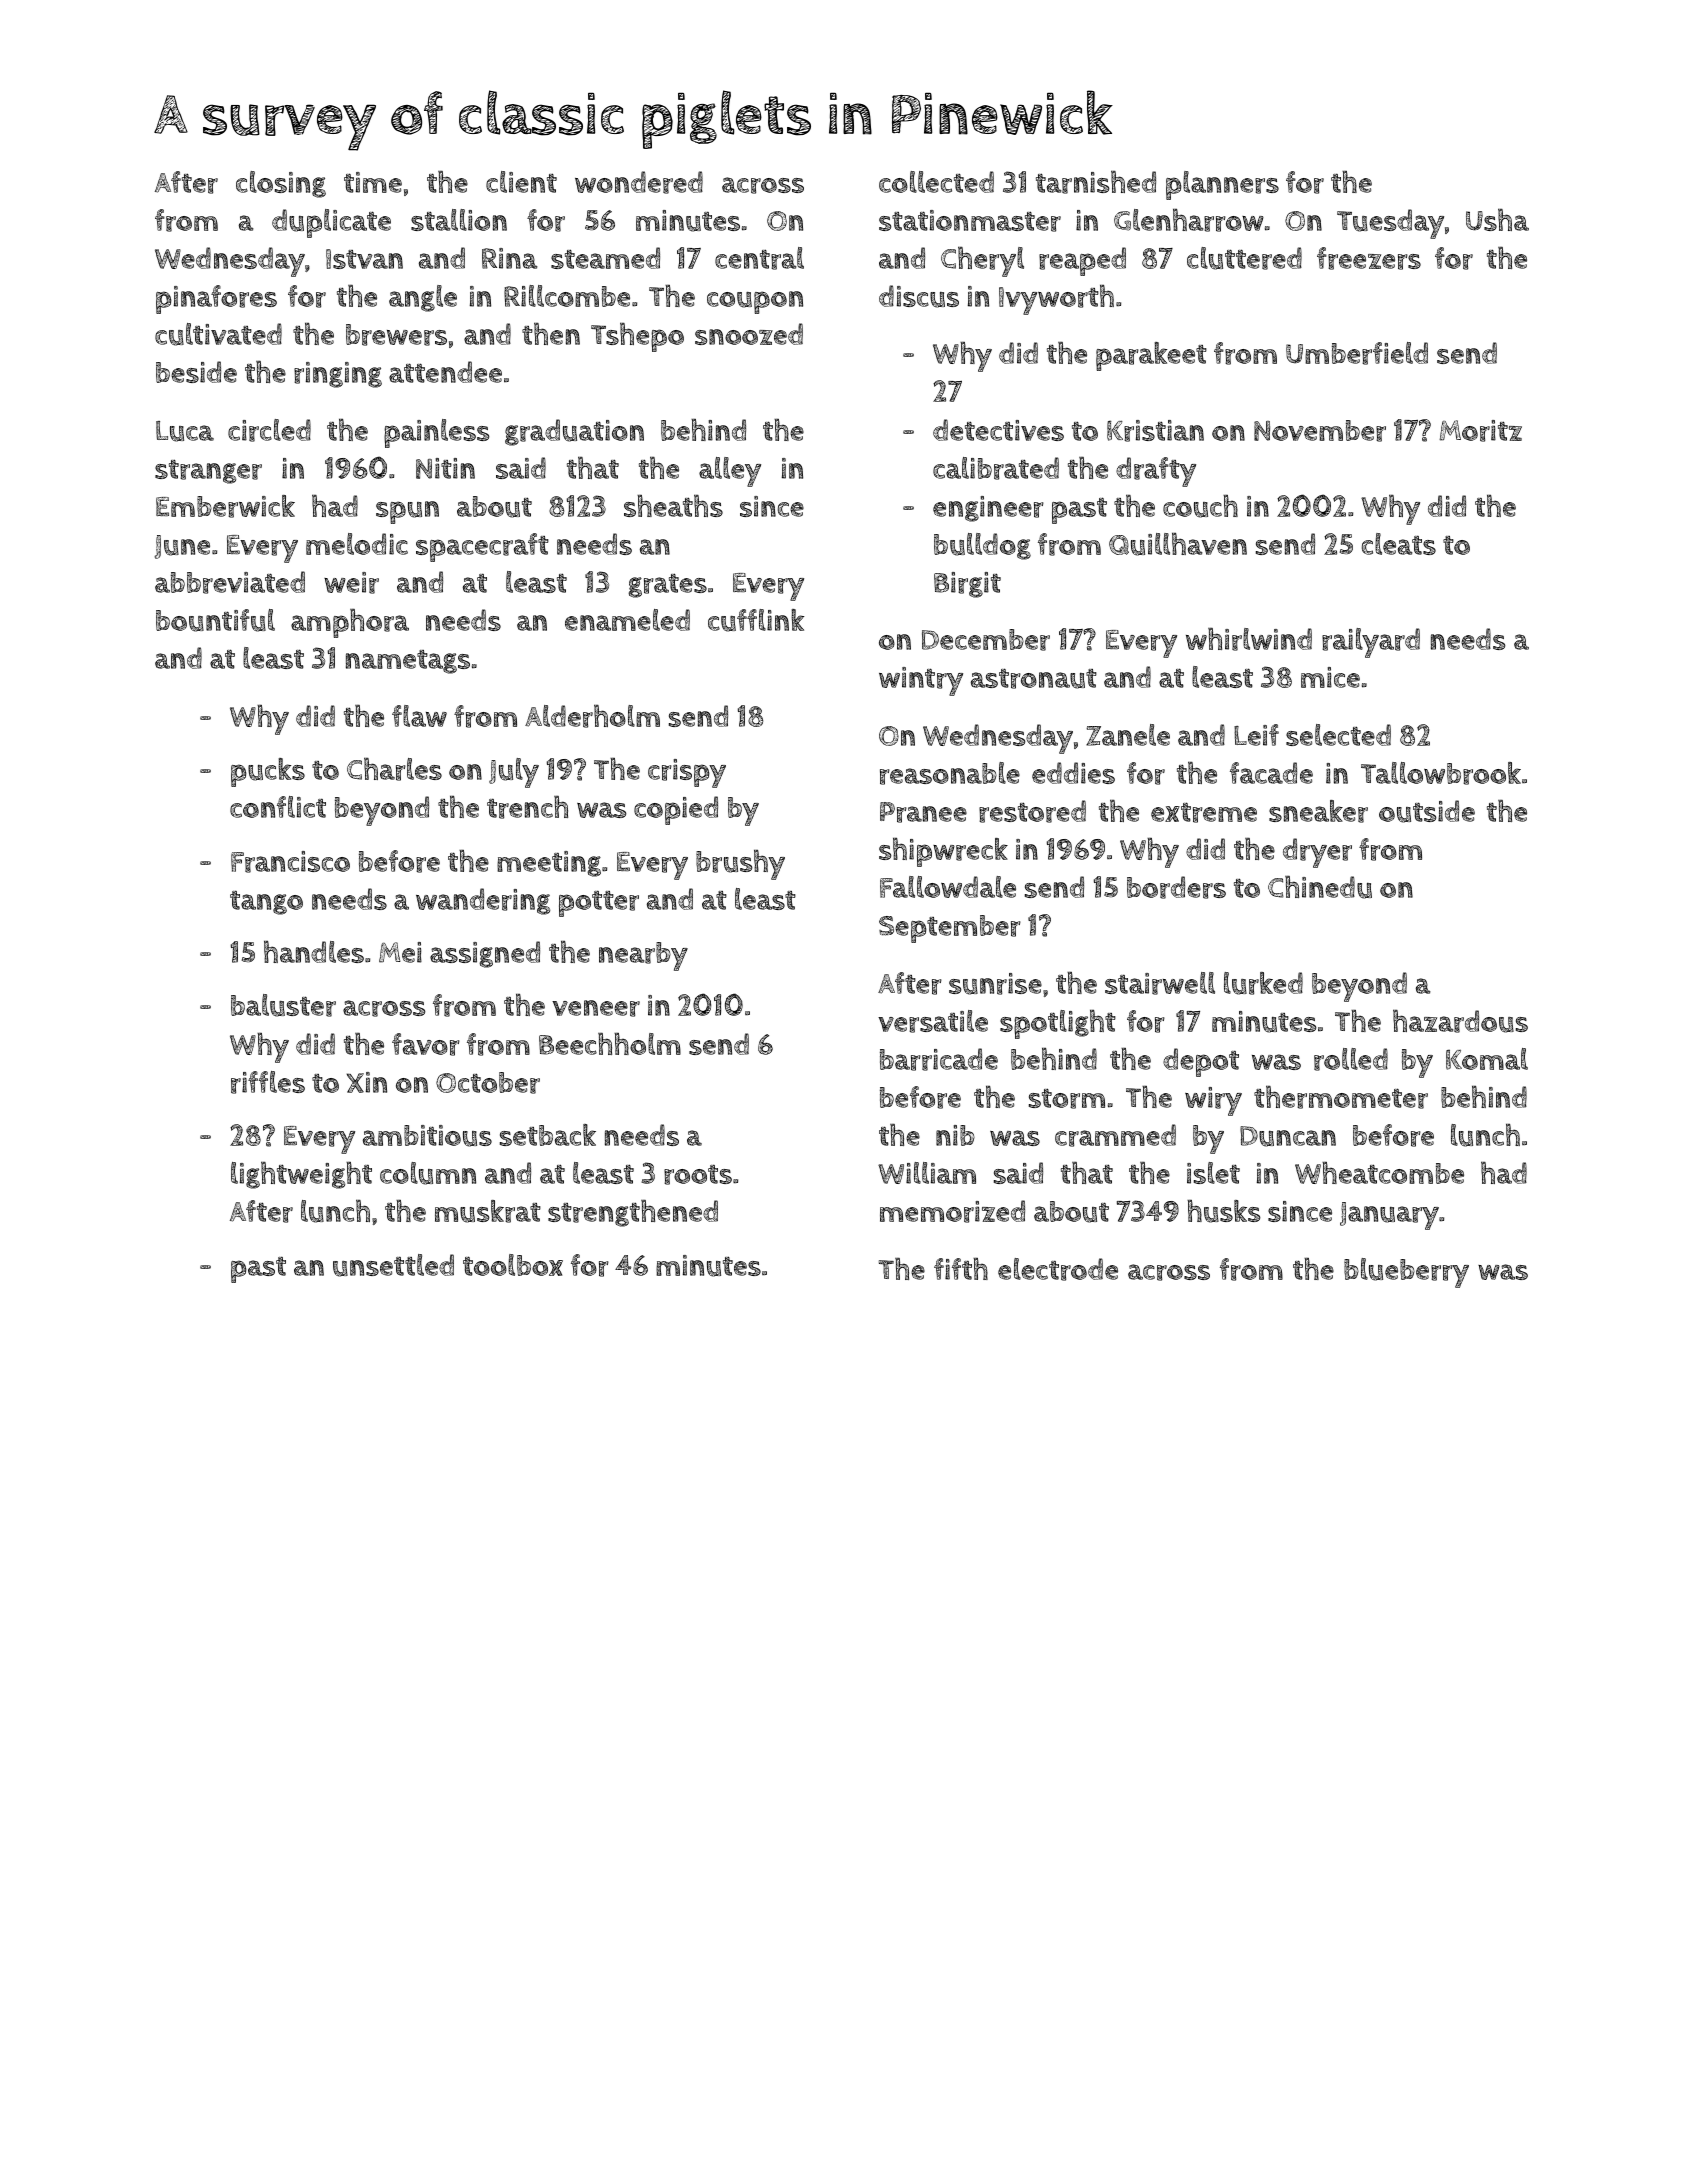 The height and width of the screenshot is (2178, 1683). Describe the element at coordinates (373, 182) in the screenshot. I see `time` at that location.
